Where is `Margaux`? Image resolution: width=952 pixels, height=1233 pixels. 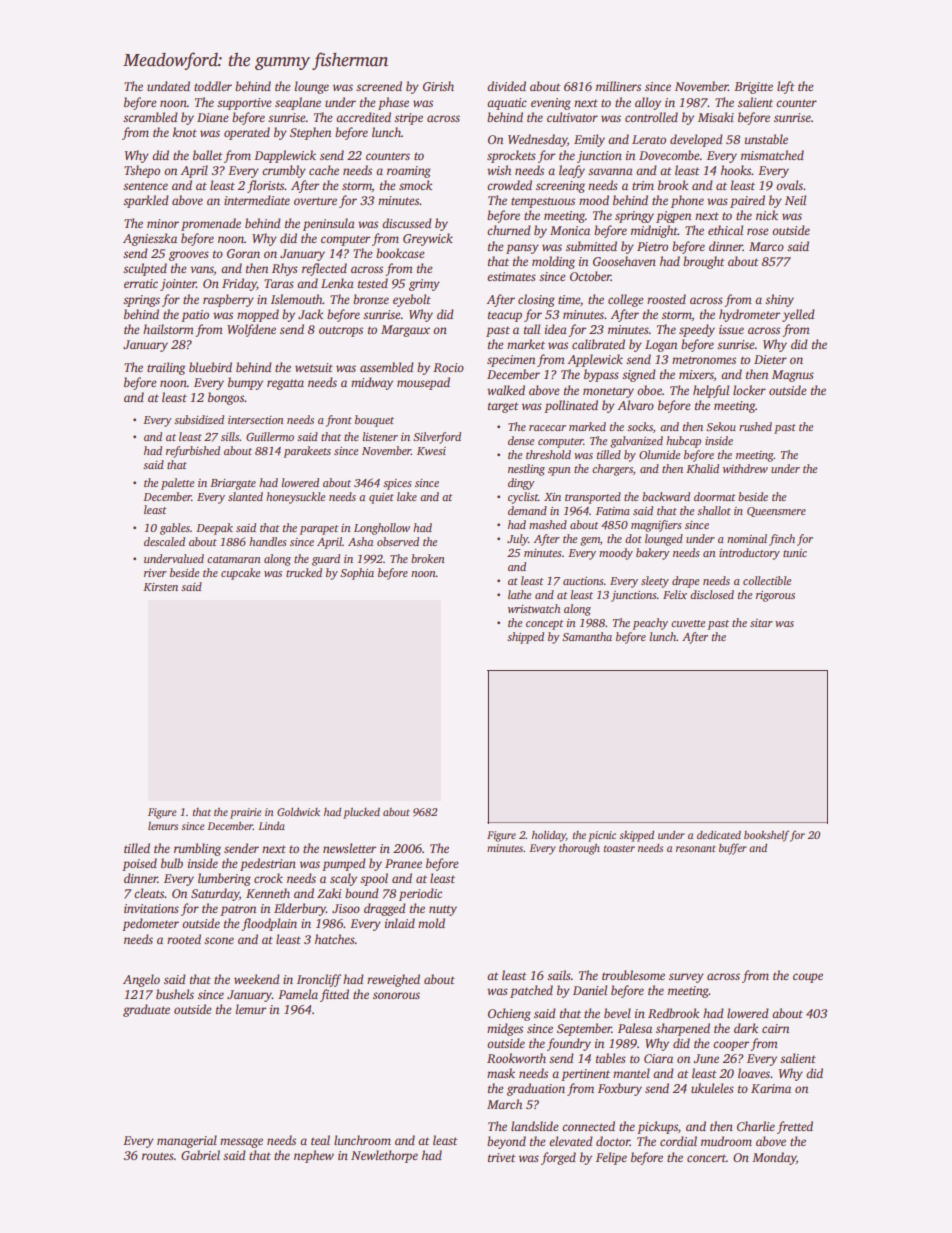
Margaux is located at coordinates (405, 331).
